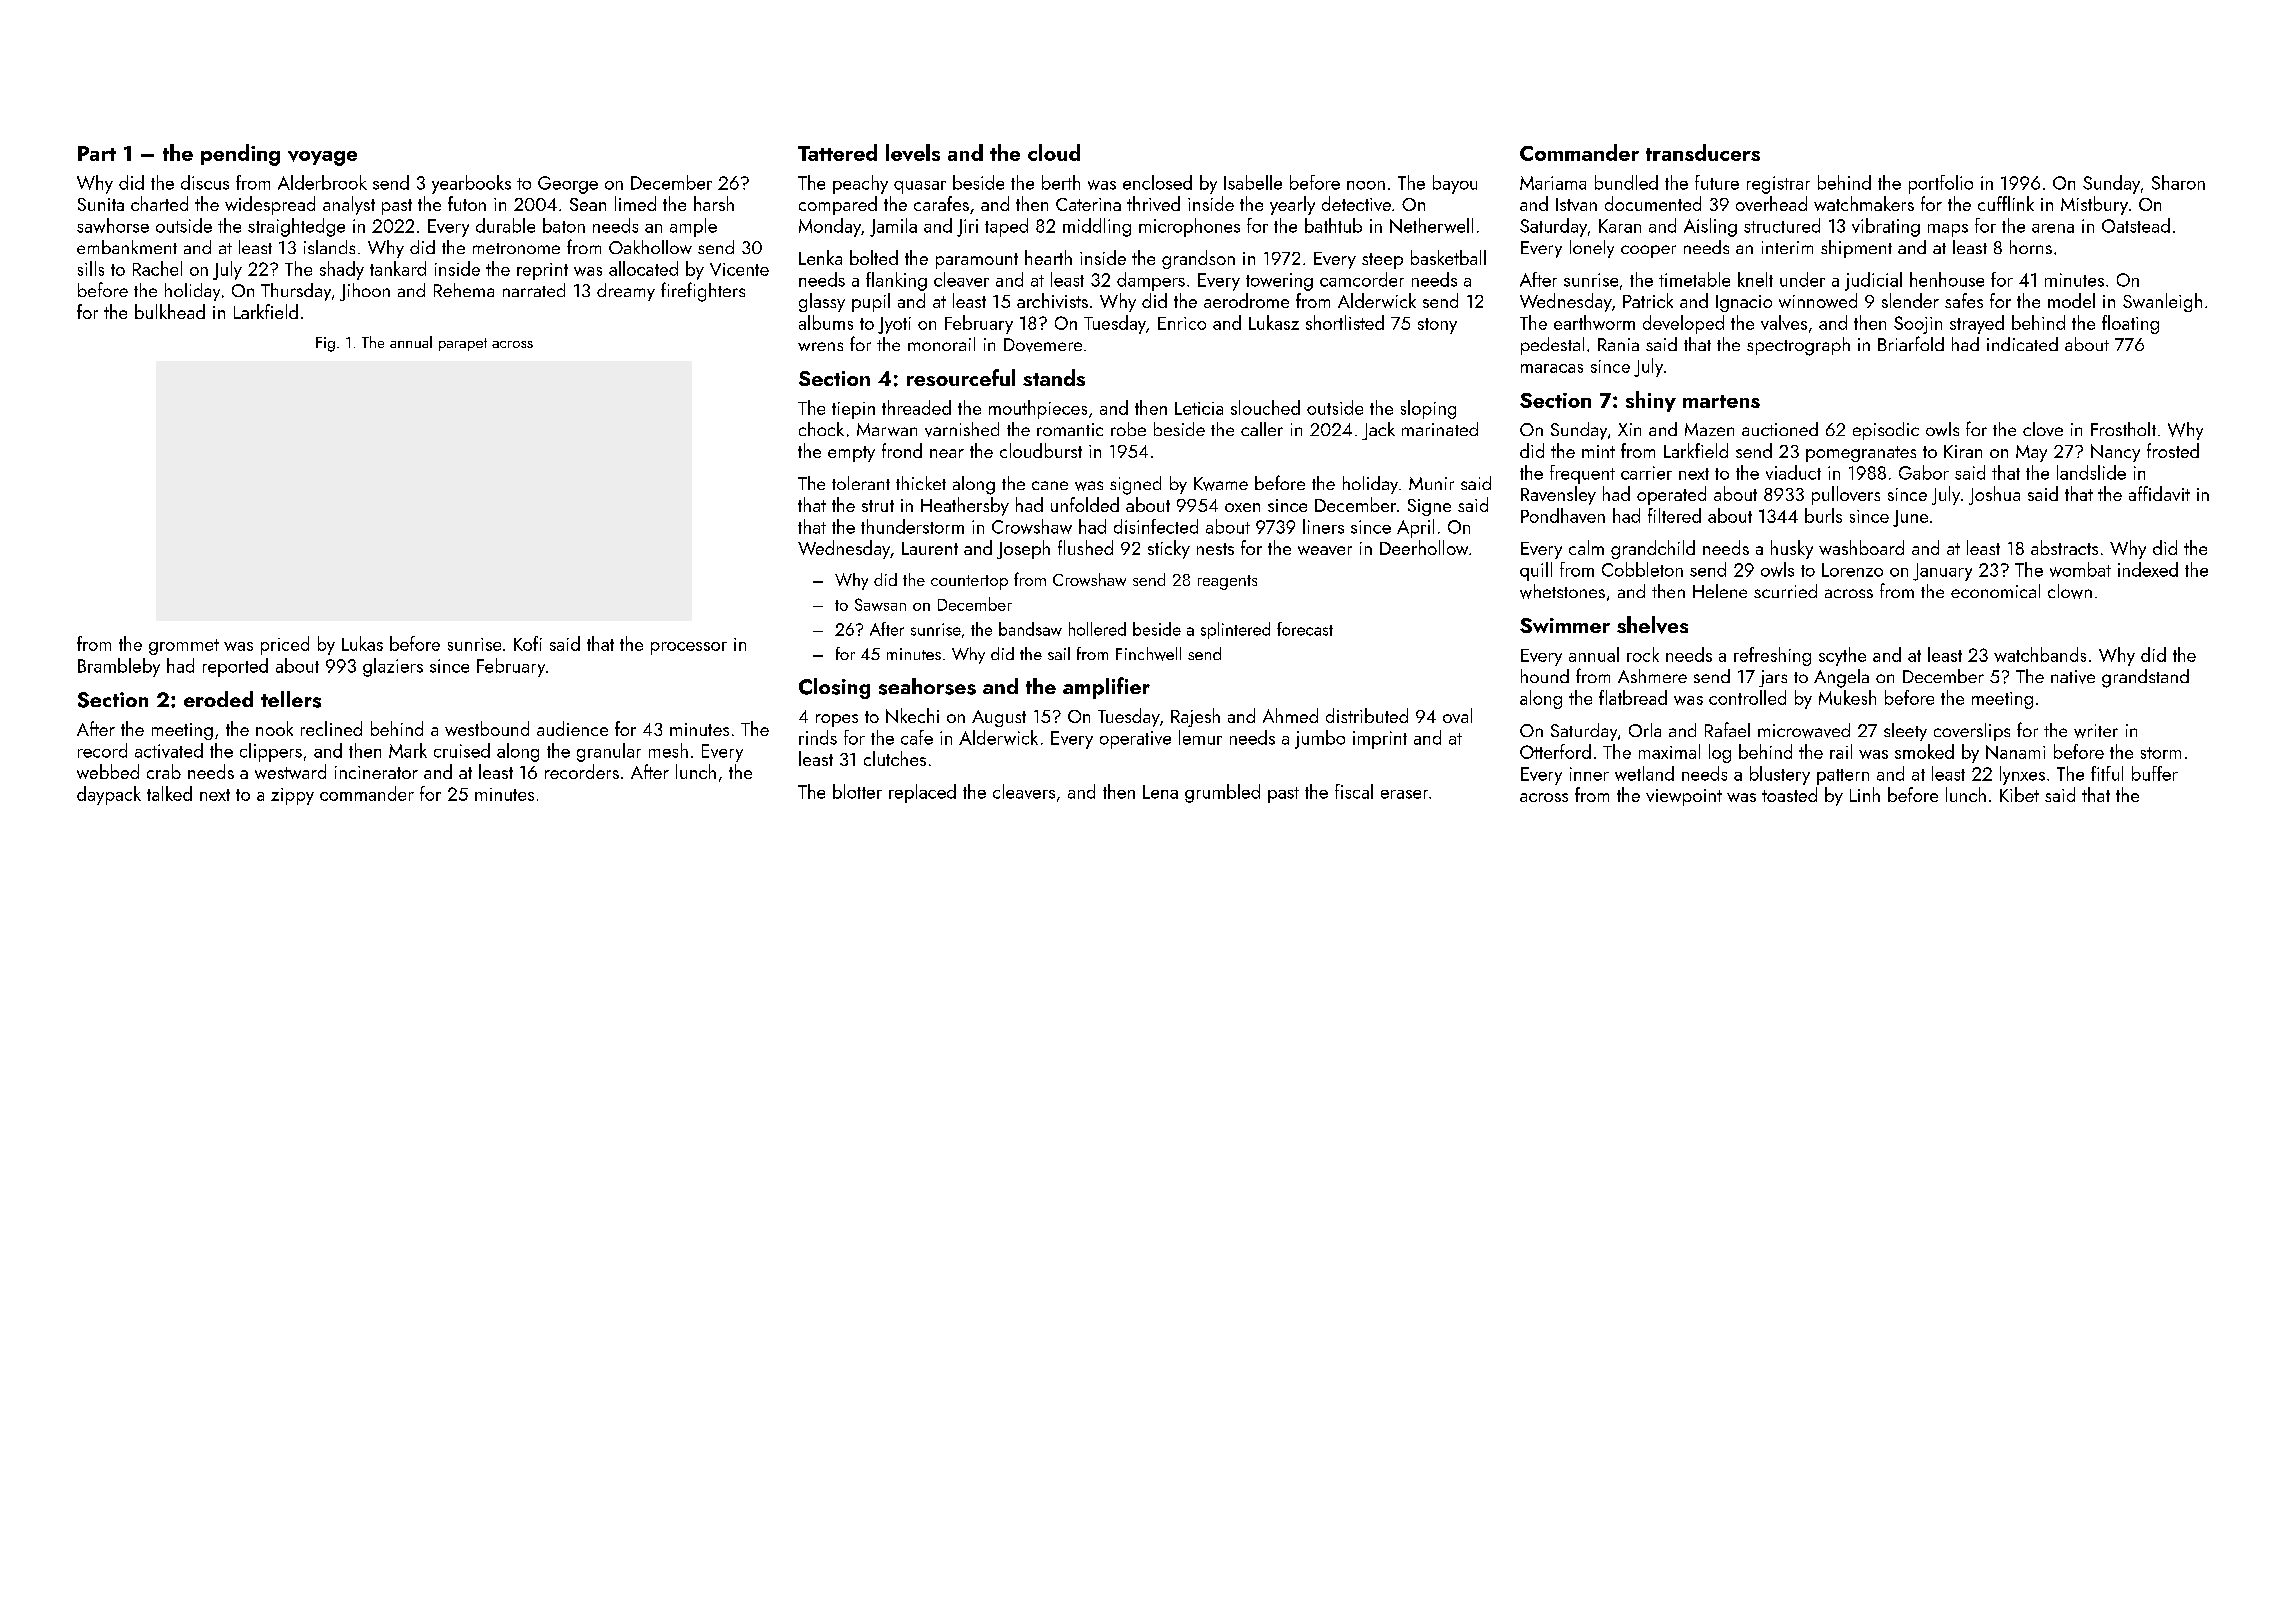  I want to click on affidavit, so click(2159, 493).
